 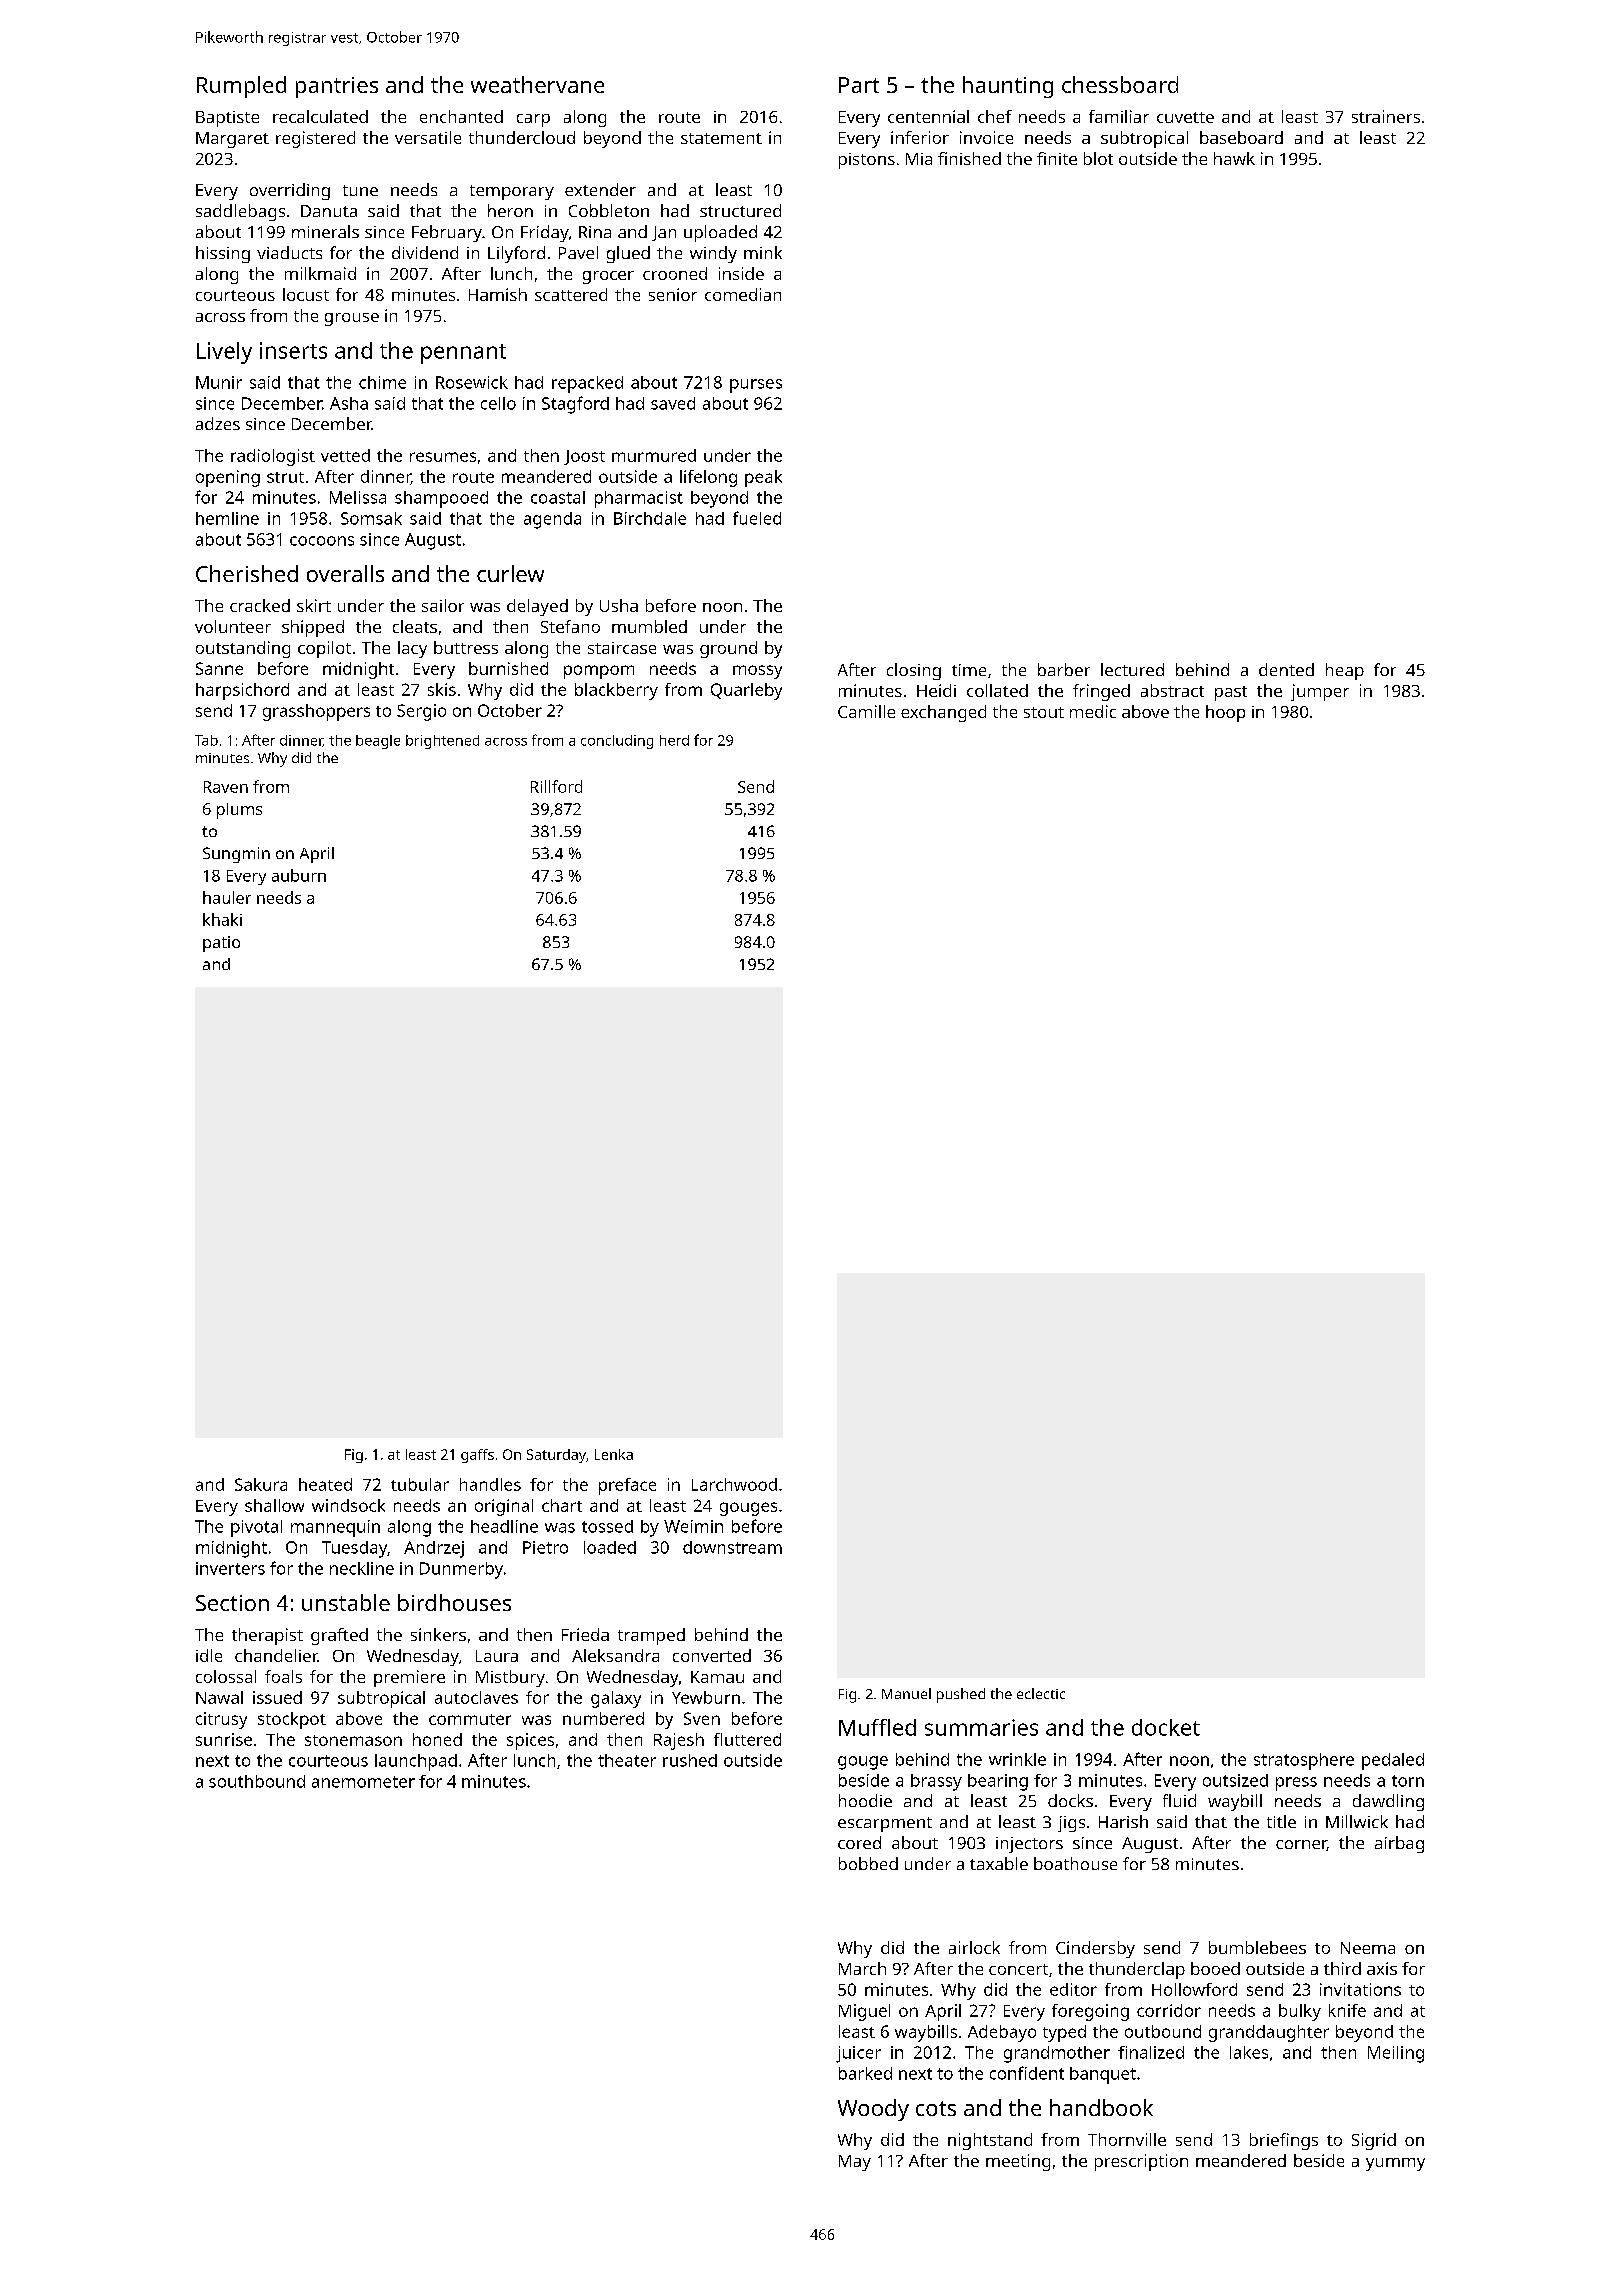 What do you see at coordinates (1041, 1693) in the screenshot?
I see `eclectic` at bounding box center [1041, 1693].
